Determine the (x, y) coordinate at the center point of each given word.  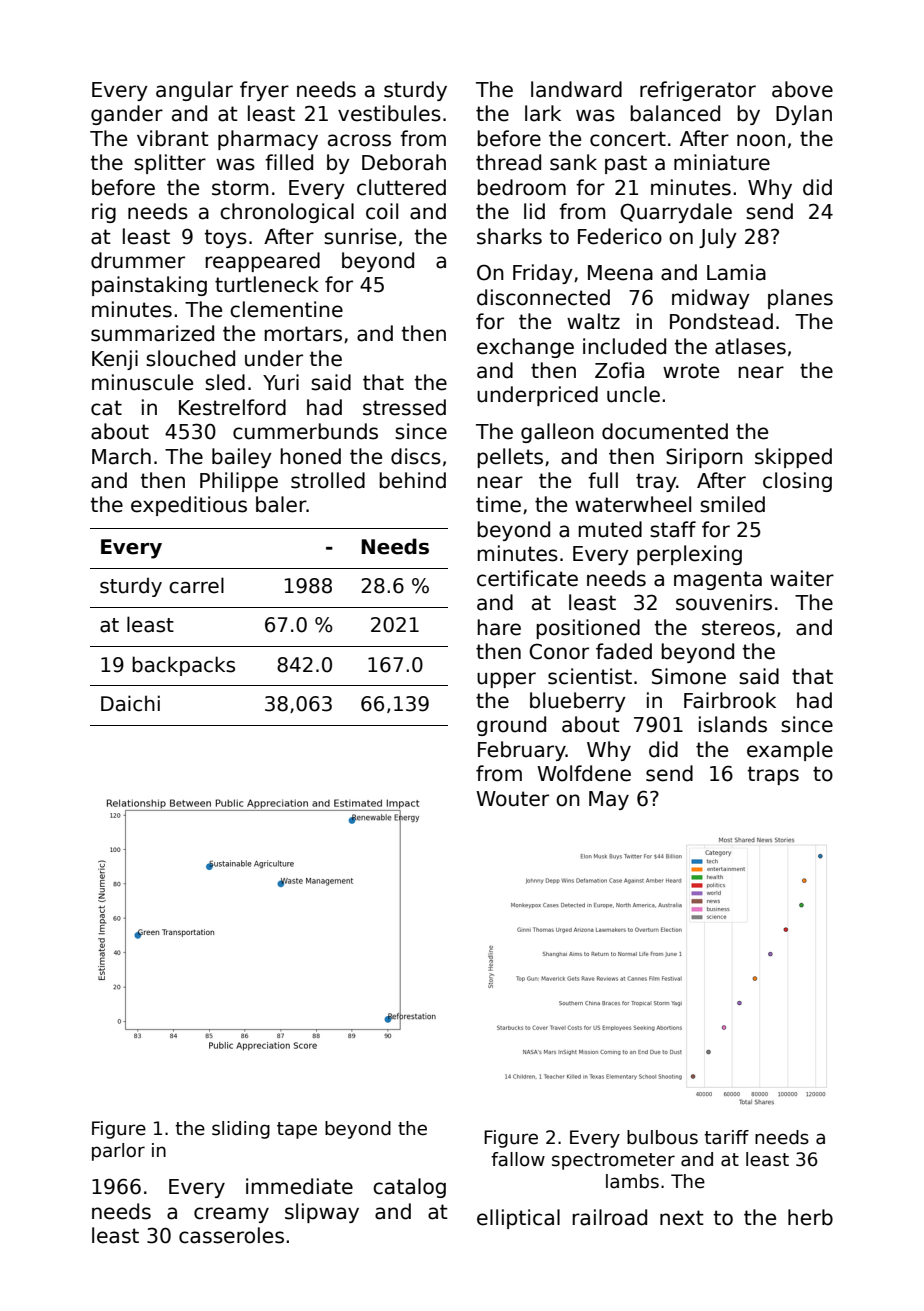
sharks (509, 236)
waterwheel (633, 504)
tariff (726, 1137)
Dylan (804, 115)
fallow (518, 1159)
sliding (241, 1130)
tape (297, 1130)
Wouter (512, 799)
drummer (138, 260)
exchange (525, 348)
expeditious (189, 506)
